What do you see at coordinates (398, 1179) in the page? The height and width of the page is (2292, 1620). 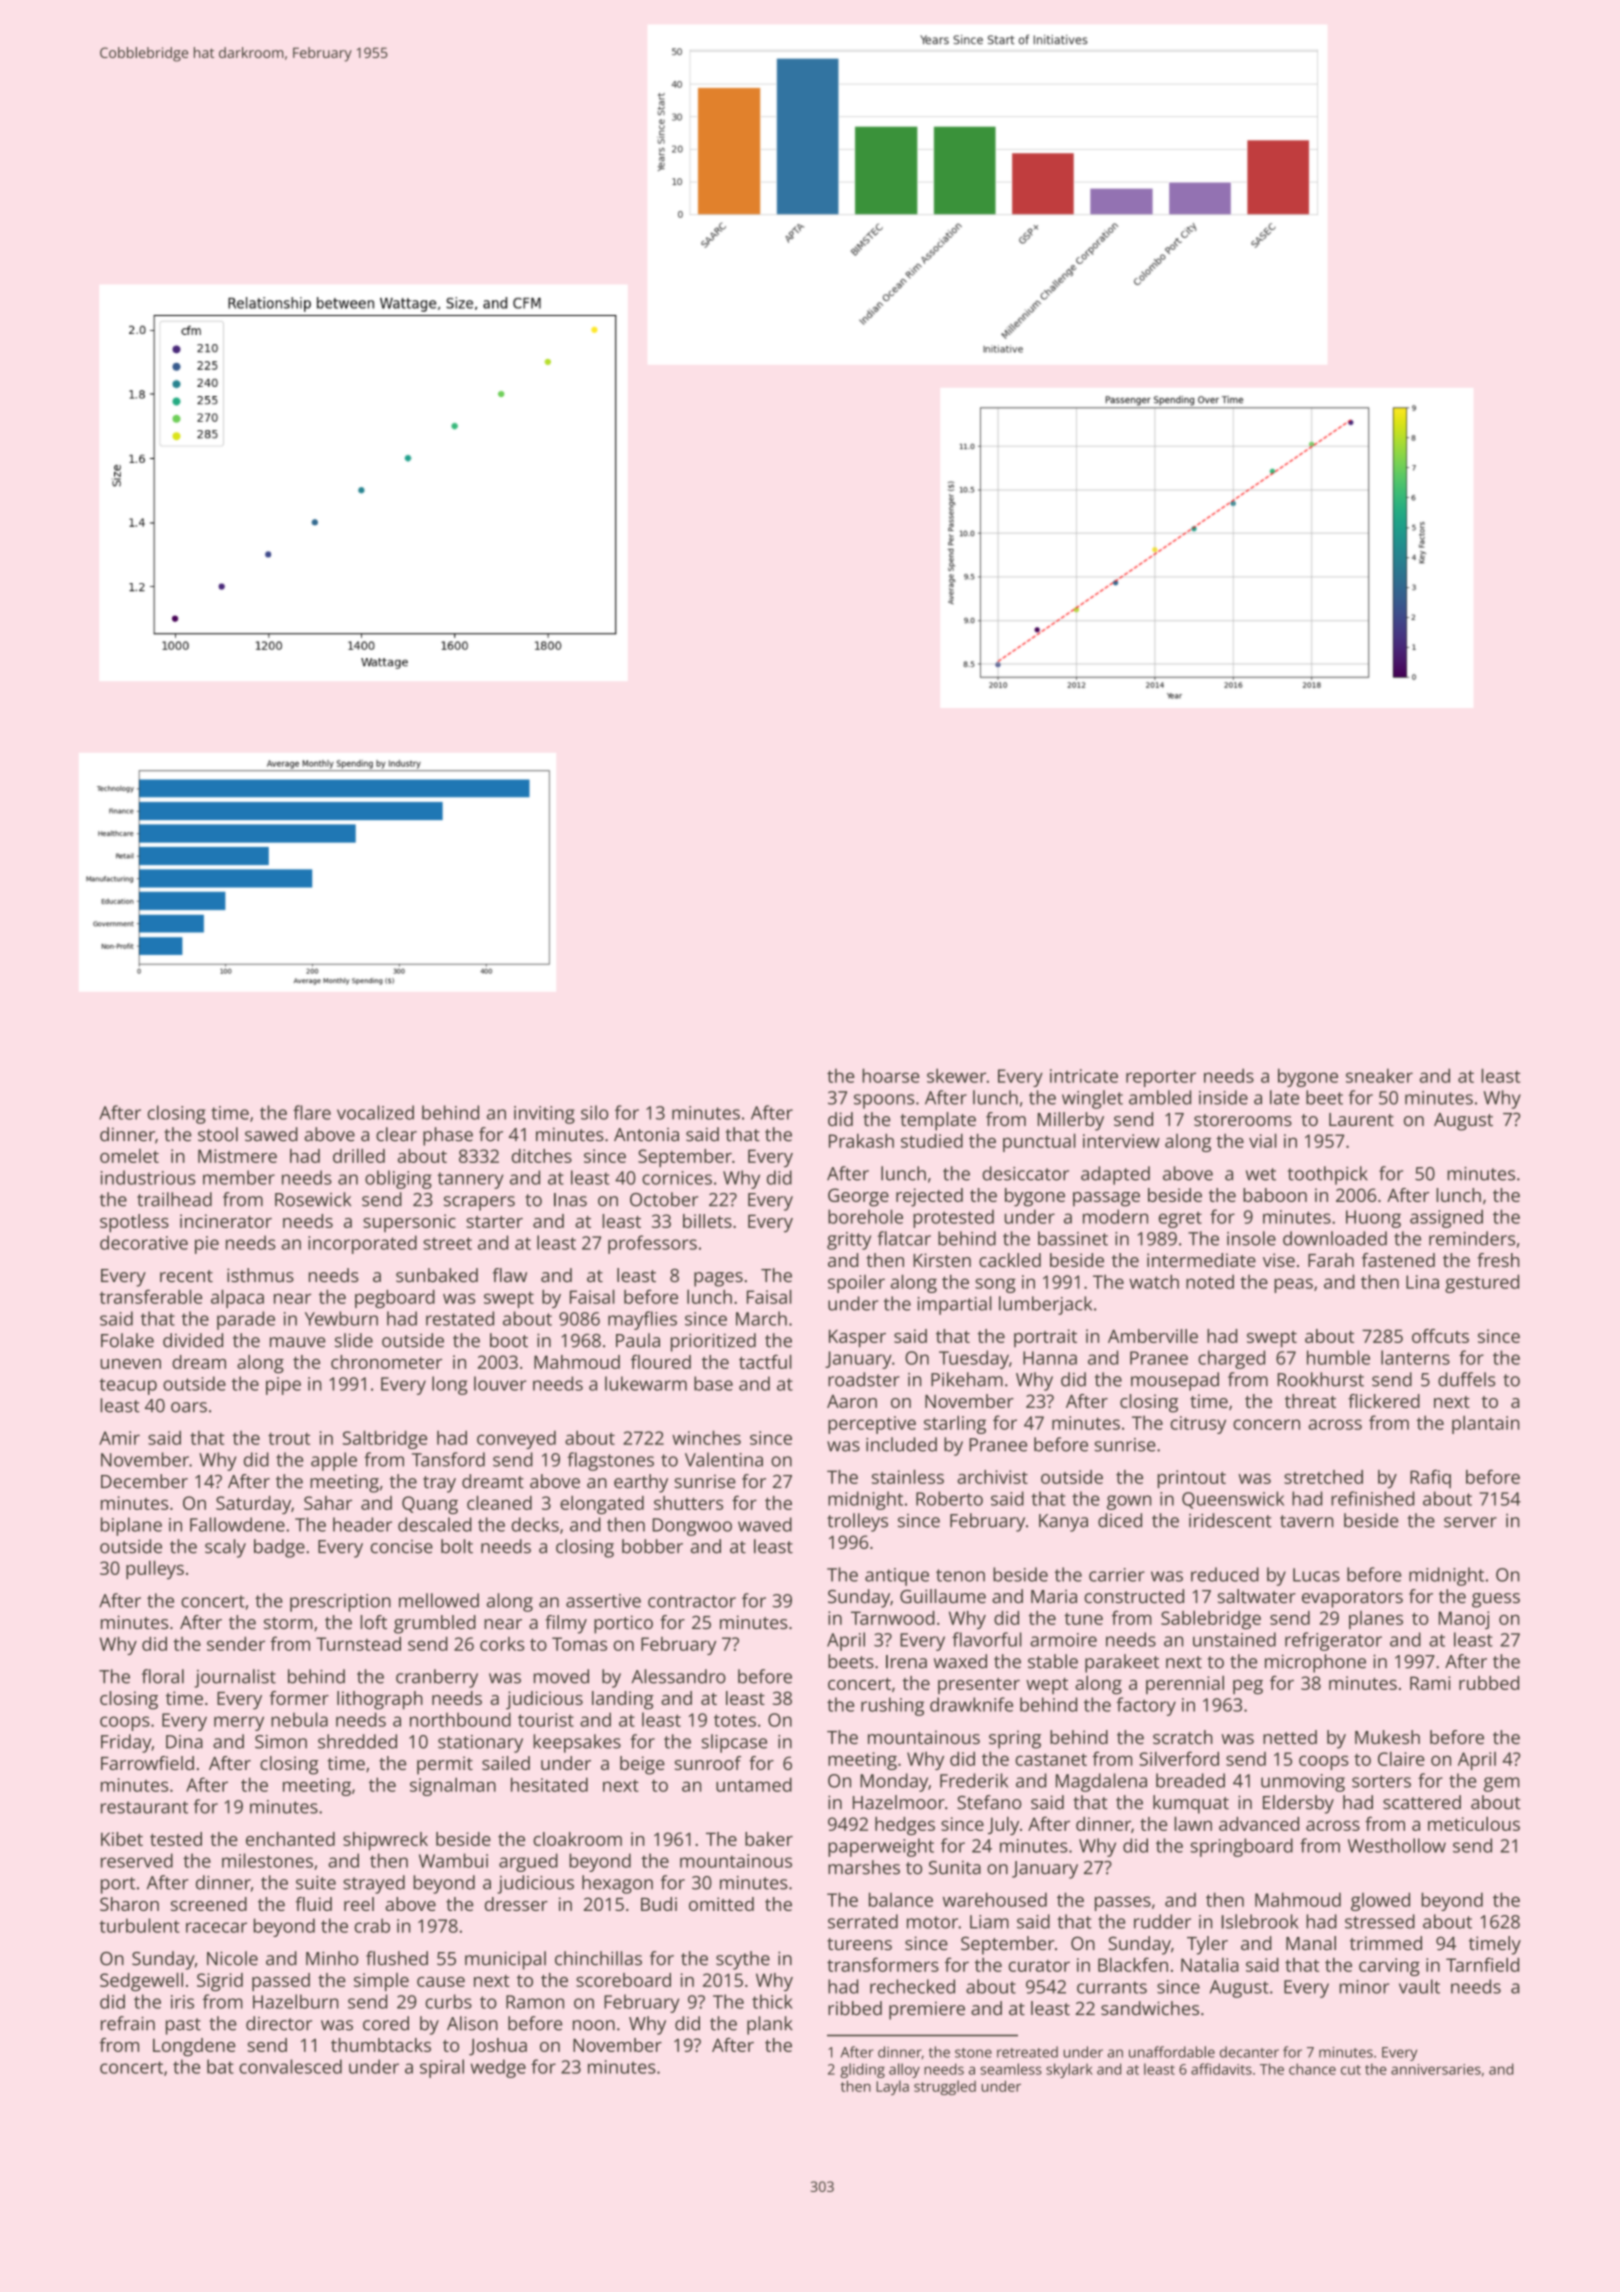 I see `obliging` at bounding box center [398, 1179].
